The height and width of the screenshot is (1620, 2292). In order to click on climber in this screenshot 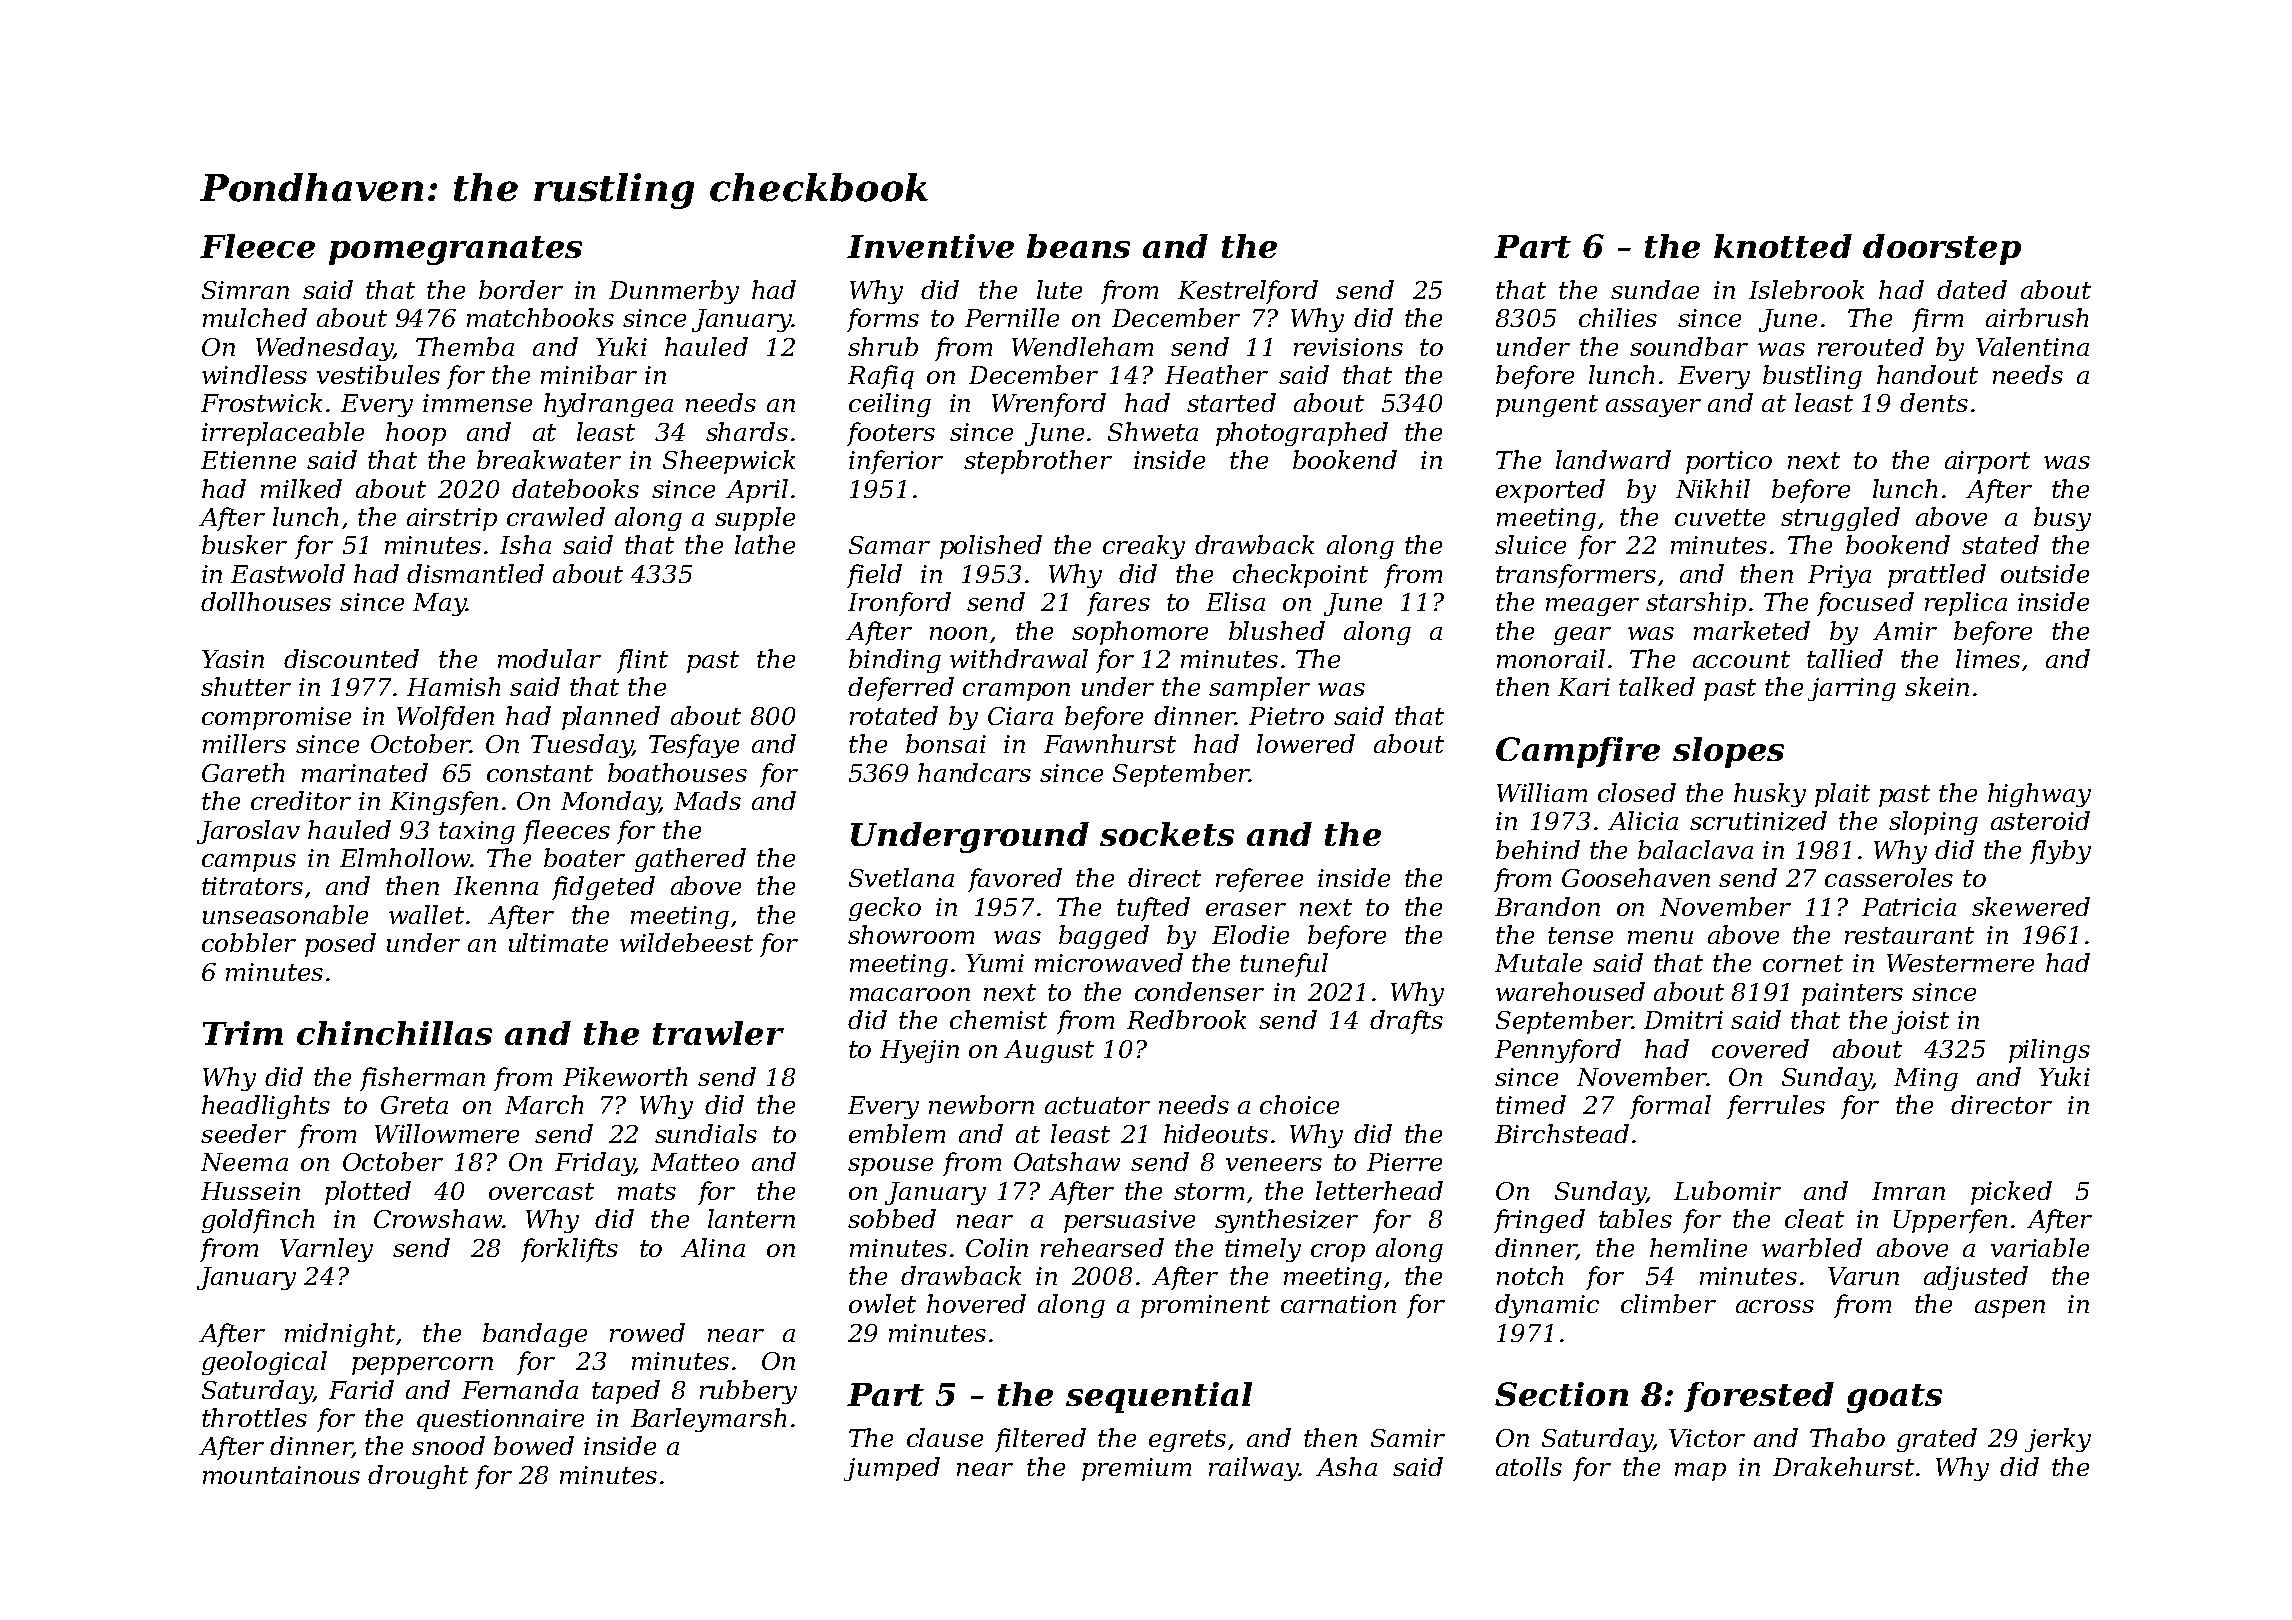, I will do `click(1668, 1303)`.
